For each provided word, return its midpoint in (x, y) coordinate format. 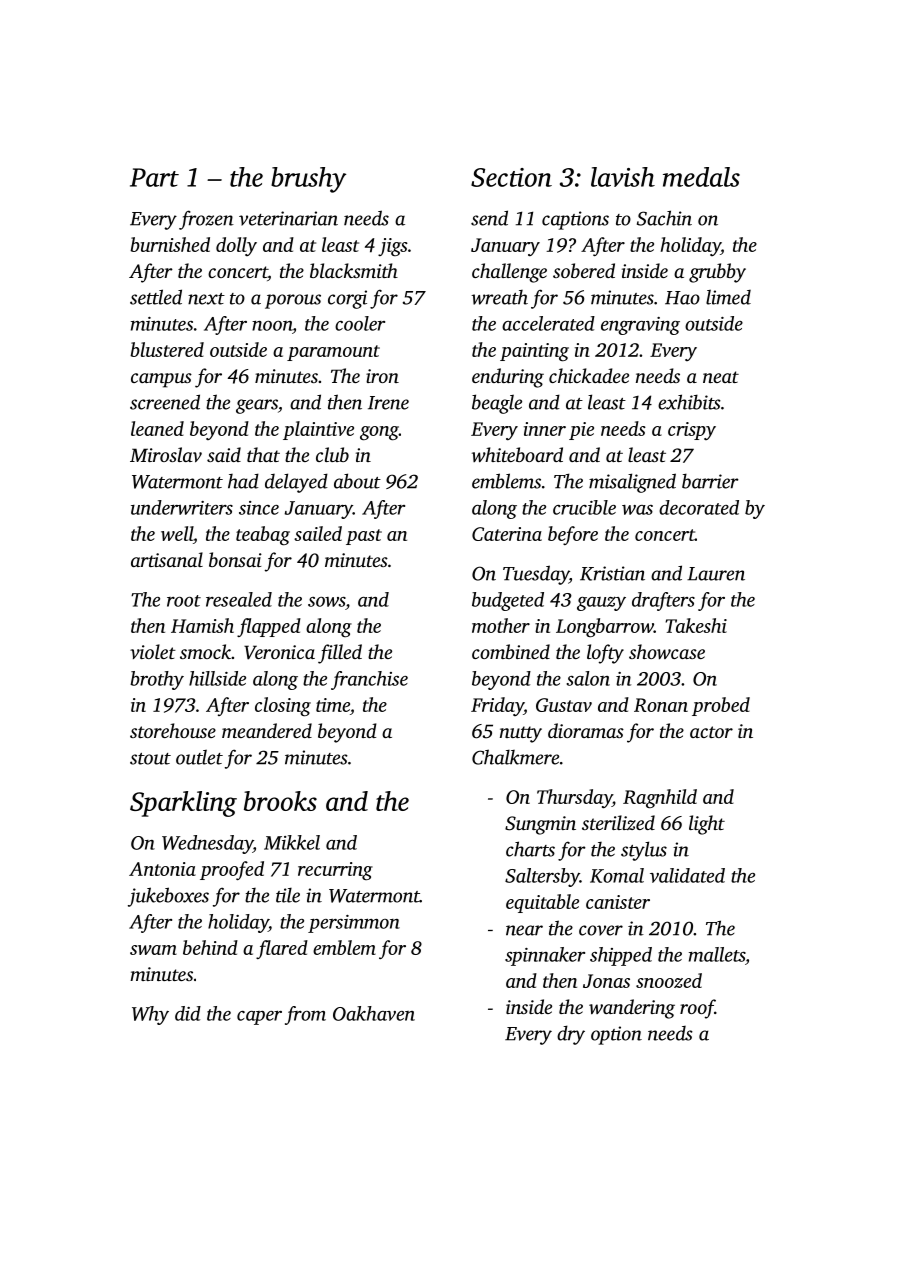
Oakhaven (374, 1013)
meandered (267, 730)
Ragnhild (660, 799)
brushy (308, 180)
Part (154, 177)
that (263, 454)
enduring (508, 378)
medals (701, 177)
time (333, 705)
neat (721, 377)
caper (259, 1018)
